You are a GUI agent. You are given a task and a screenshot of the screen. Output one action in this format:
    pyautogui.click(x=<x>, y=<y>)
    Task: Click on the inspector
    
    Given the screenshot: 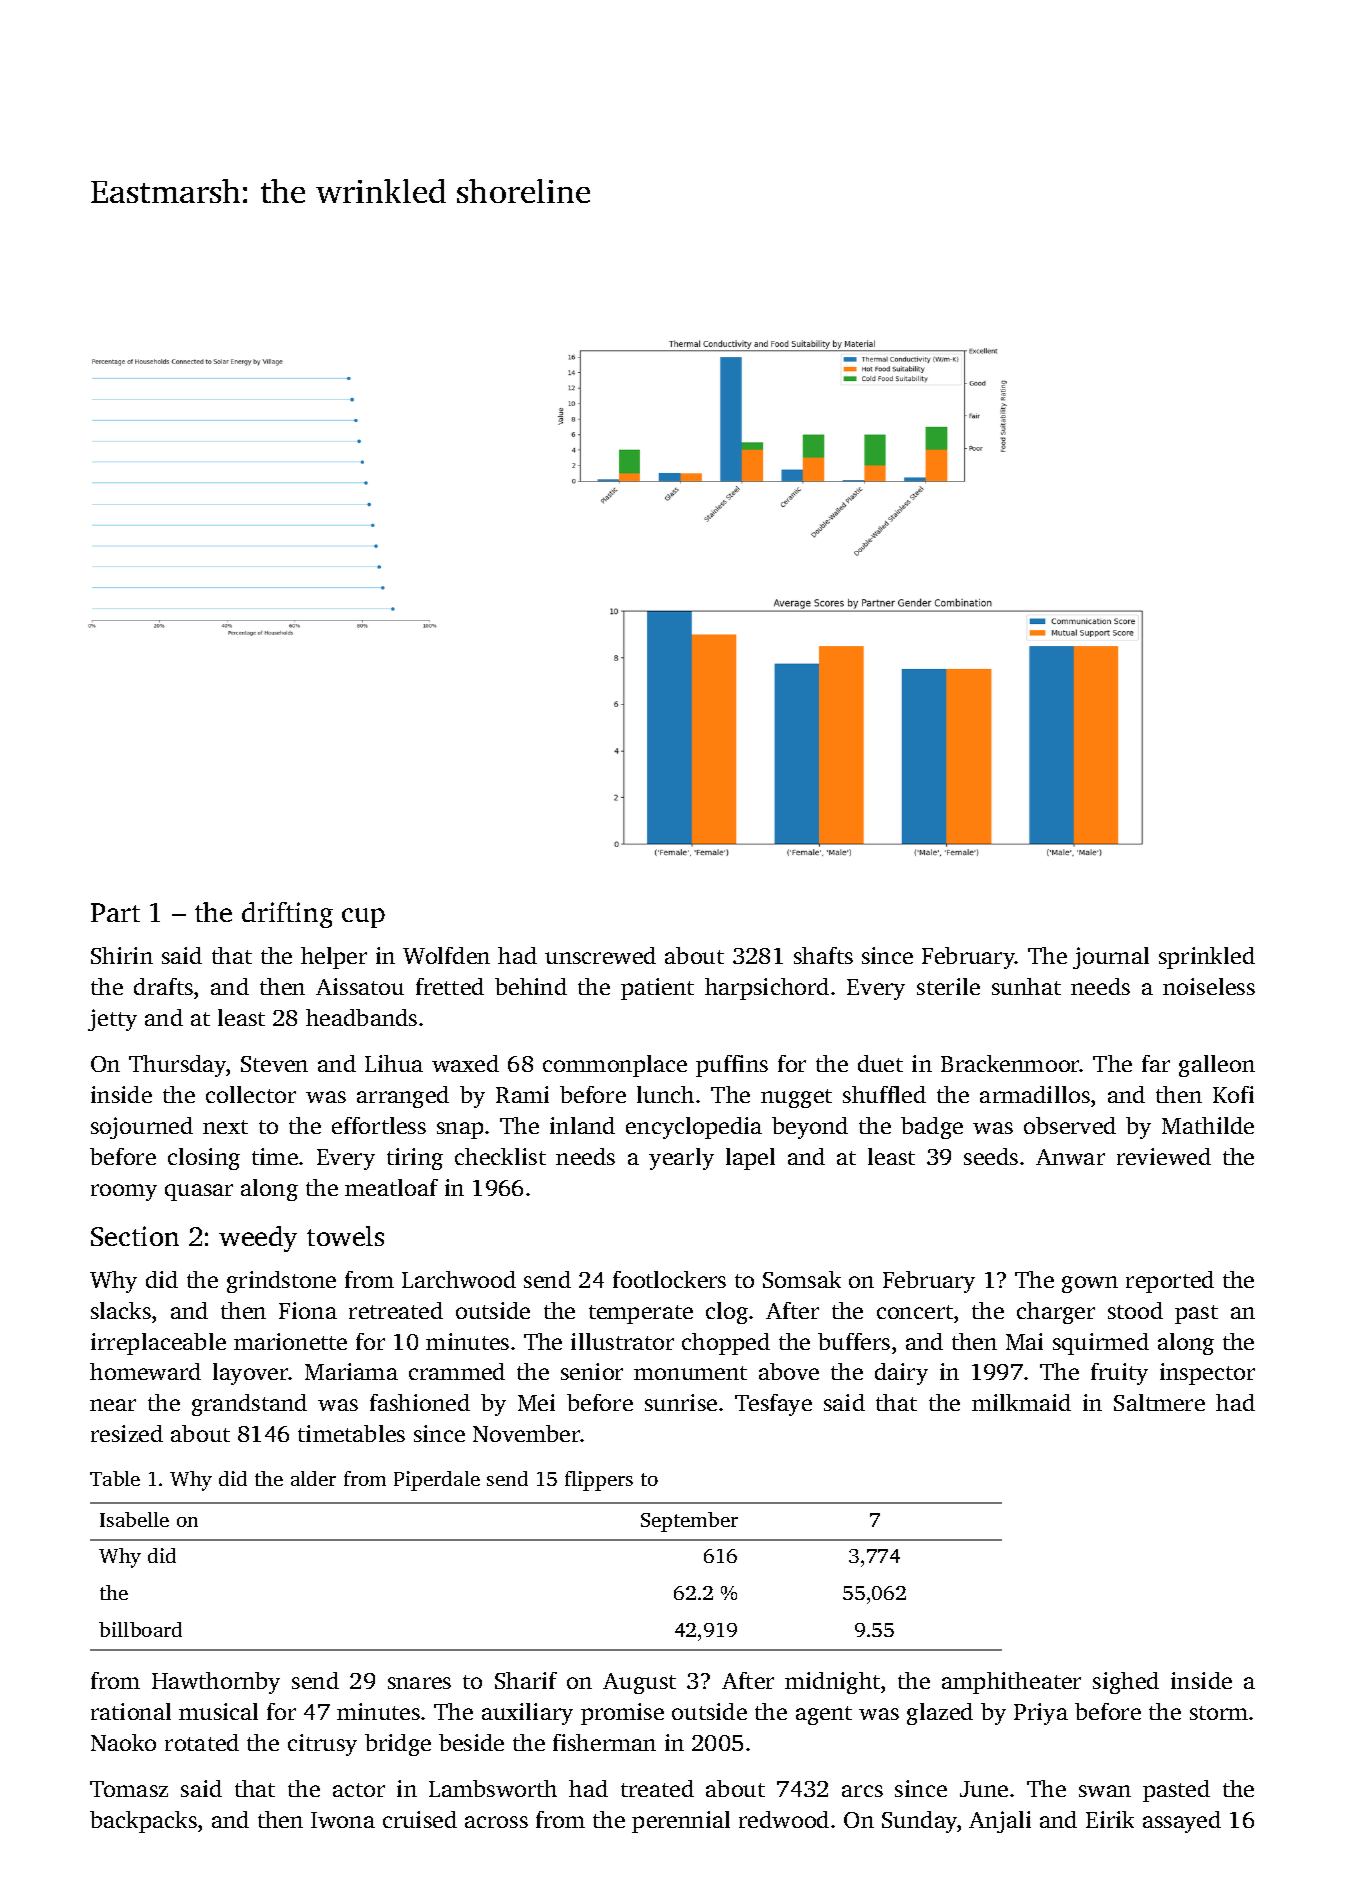 What is the action you would take?
    pyautogui.click(x=1207, y=1374)
